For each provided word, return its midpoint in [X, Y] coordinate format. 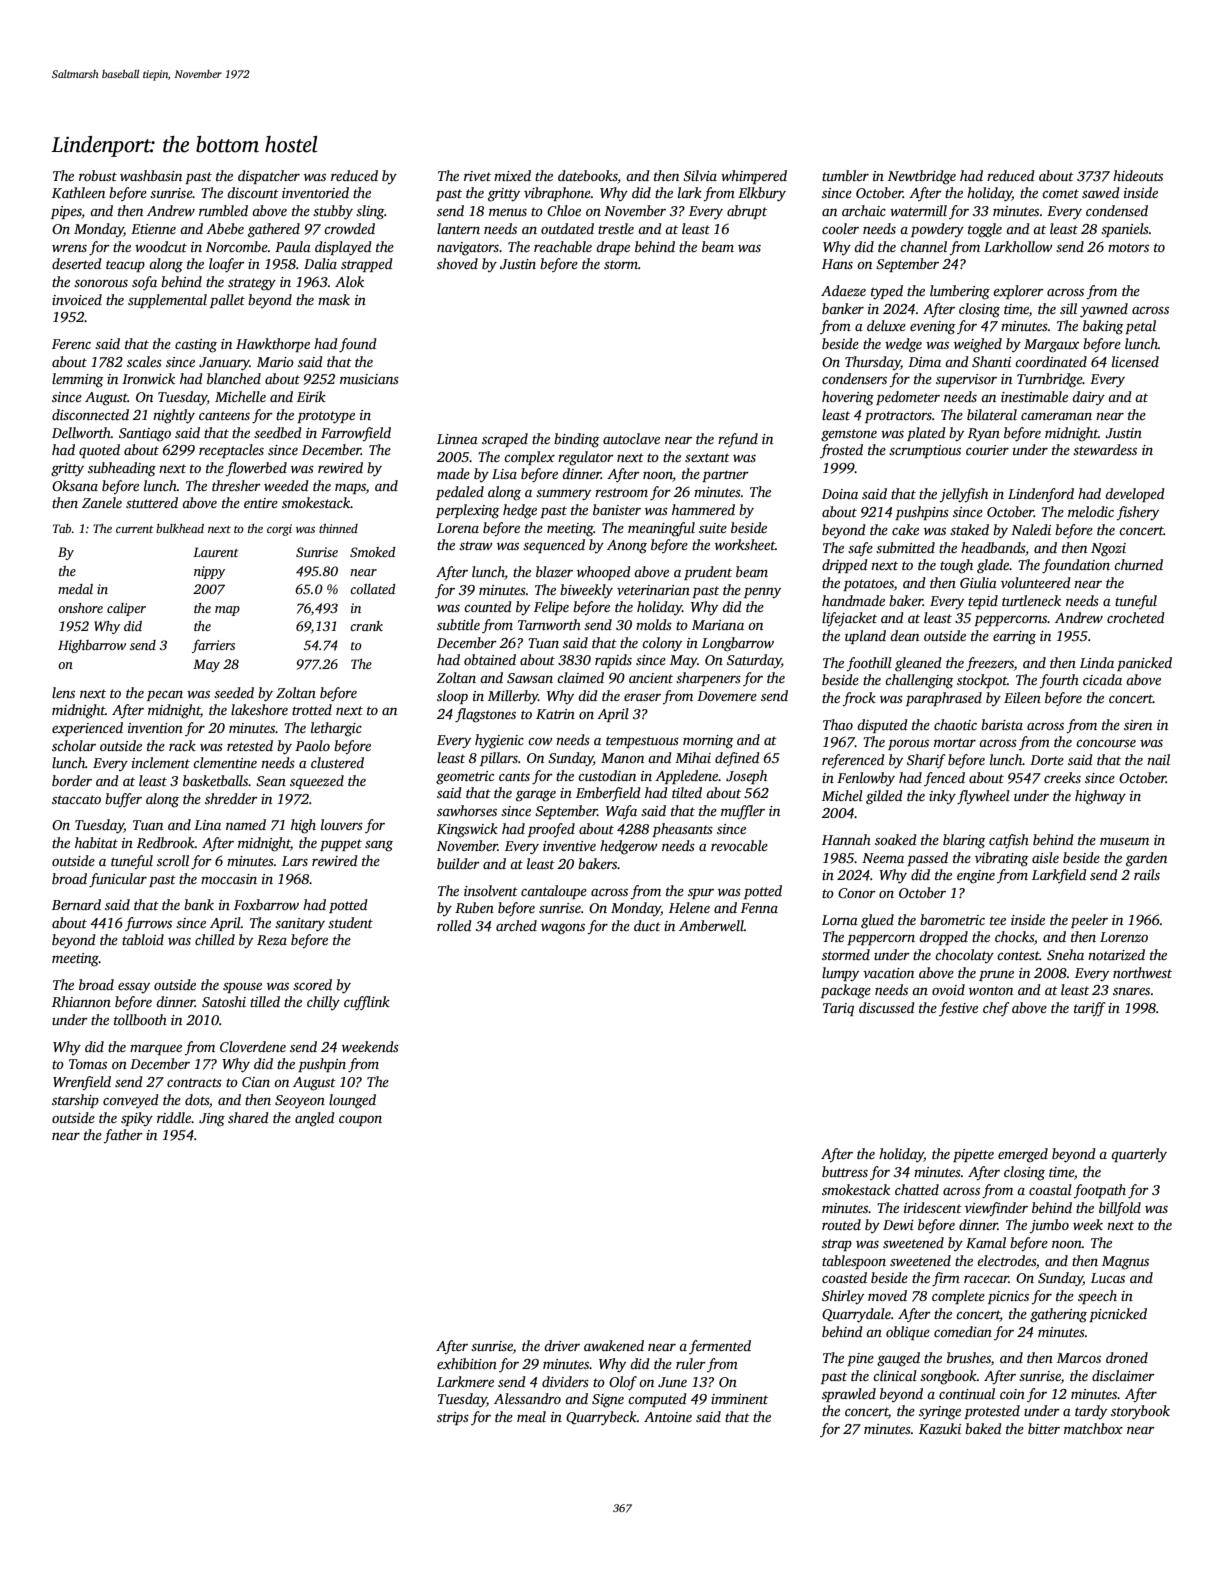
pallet [227, 301]
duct [647, 925]
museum [1124, 841]
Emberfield [608, 794]
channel [923, 246]
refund [738, 440]
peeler [1089, 921]
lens [63, 692]
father [123, 1136]
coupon [360, 1121]
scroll [173, 860]
